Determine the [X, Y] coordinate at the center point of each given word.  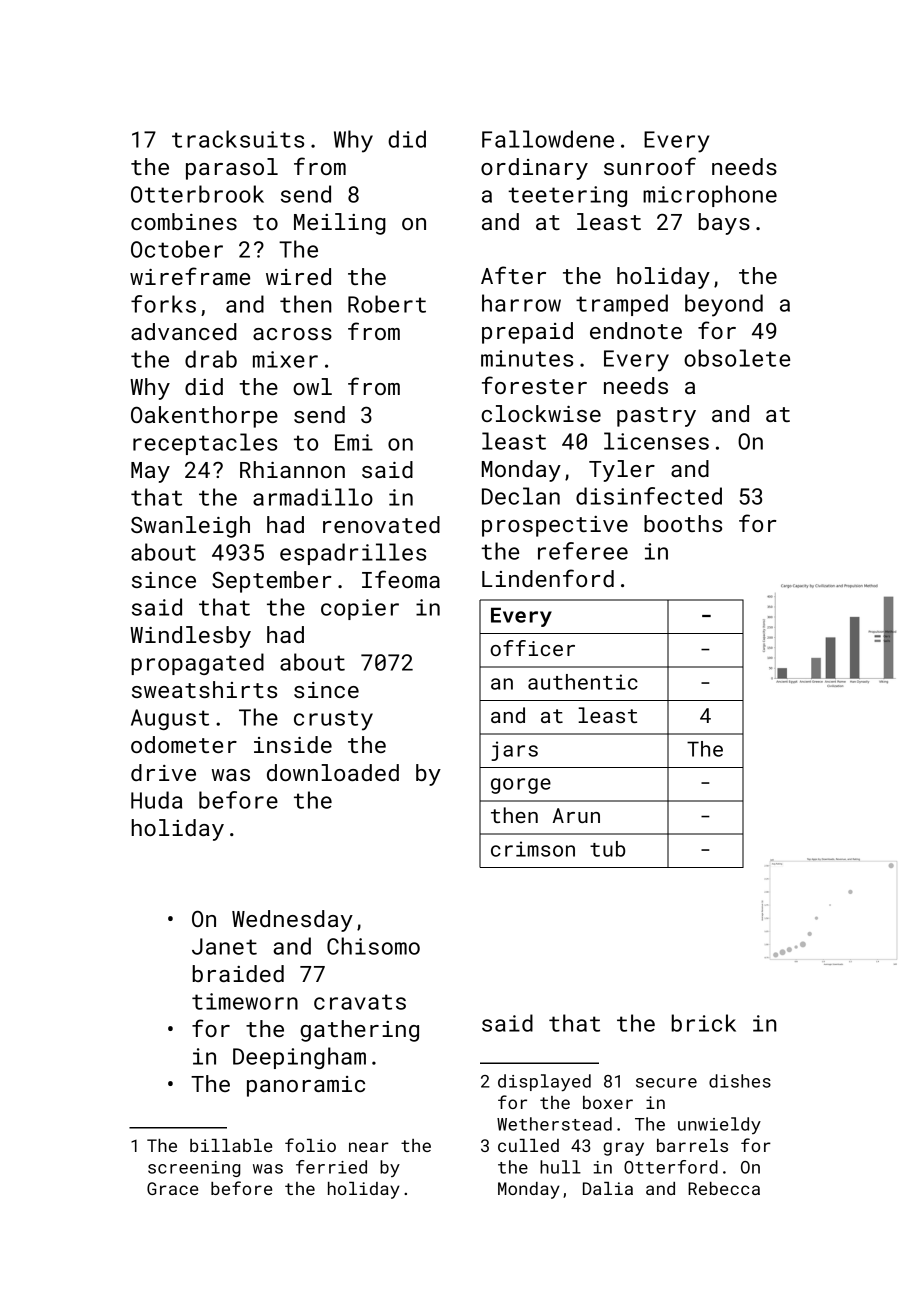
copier [360, 609]
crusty [333, 720]
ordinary [534, 169]
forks [163, 304]
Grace [172, 1188]
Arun [576, 815]
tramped [622, 305]
